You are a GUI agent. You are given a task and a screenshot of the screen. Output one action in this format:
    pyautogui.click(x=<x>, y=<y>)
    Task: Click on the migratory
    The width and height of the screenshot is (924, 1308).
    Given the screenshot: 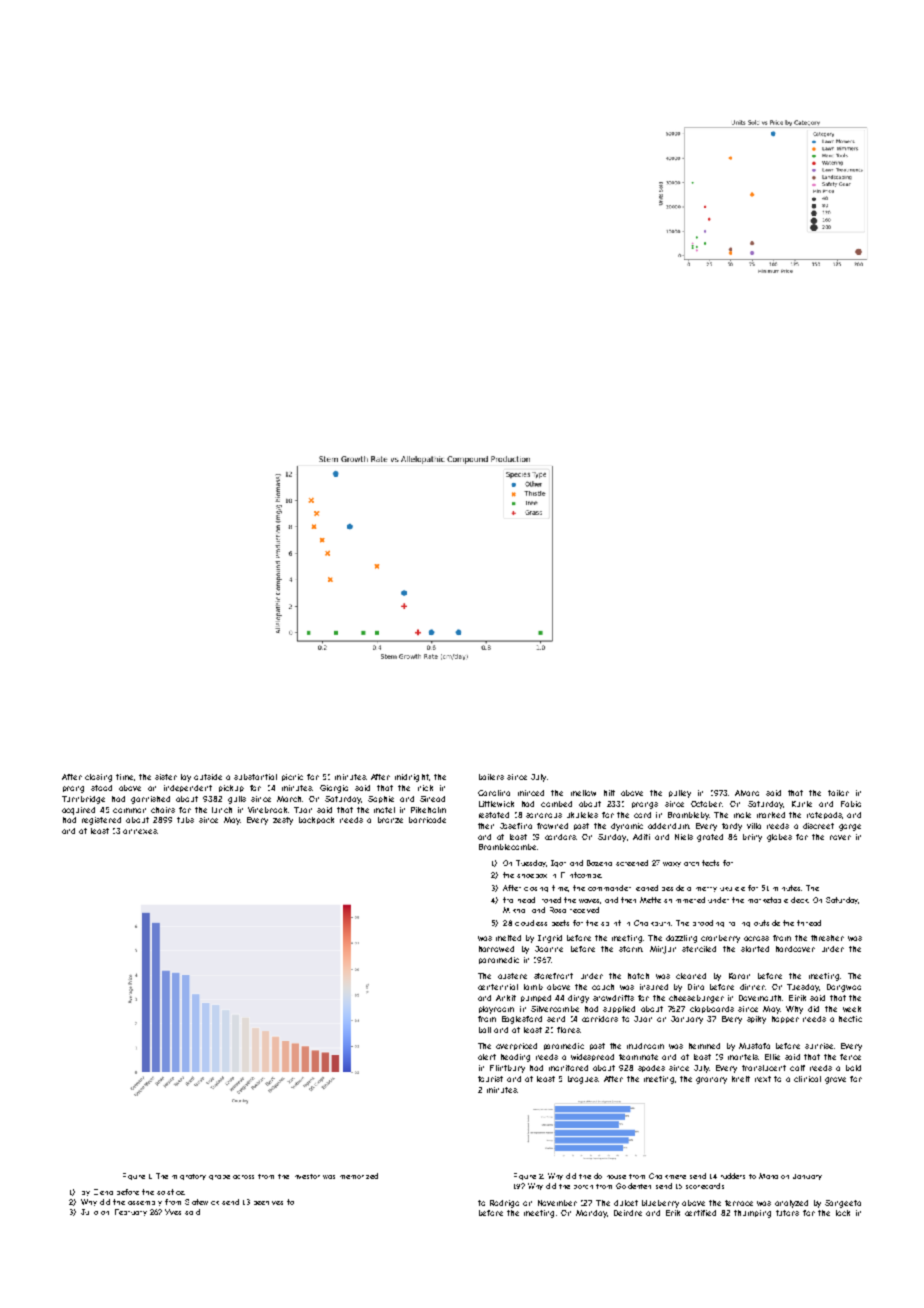 What is the action you would take?
    pyautogui.click(x=189, y=1177)
